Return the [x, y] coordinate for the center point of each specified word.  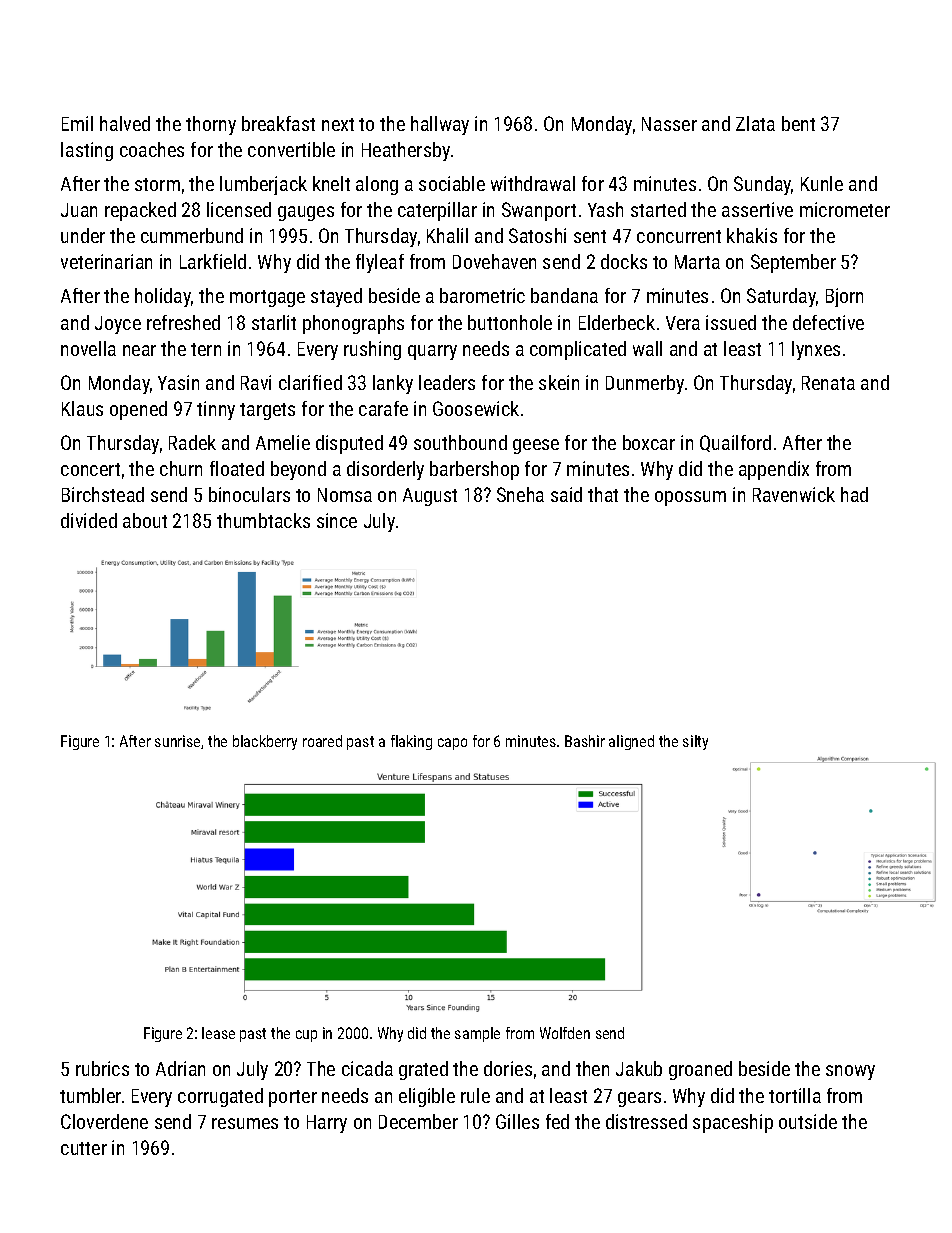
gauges [306, 213]
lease [218, 1033]
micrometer [845, 209]
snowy [850, 1072]
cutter [84, 1148]
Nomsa [345, 495]
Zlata [755, 123]
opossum [690, 498]
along [377, 185]
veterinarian [106, 261]
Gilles [517, 1121]
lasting [87, 151]
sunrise [177, 741]
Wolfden [565, 1033]
